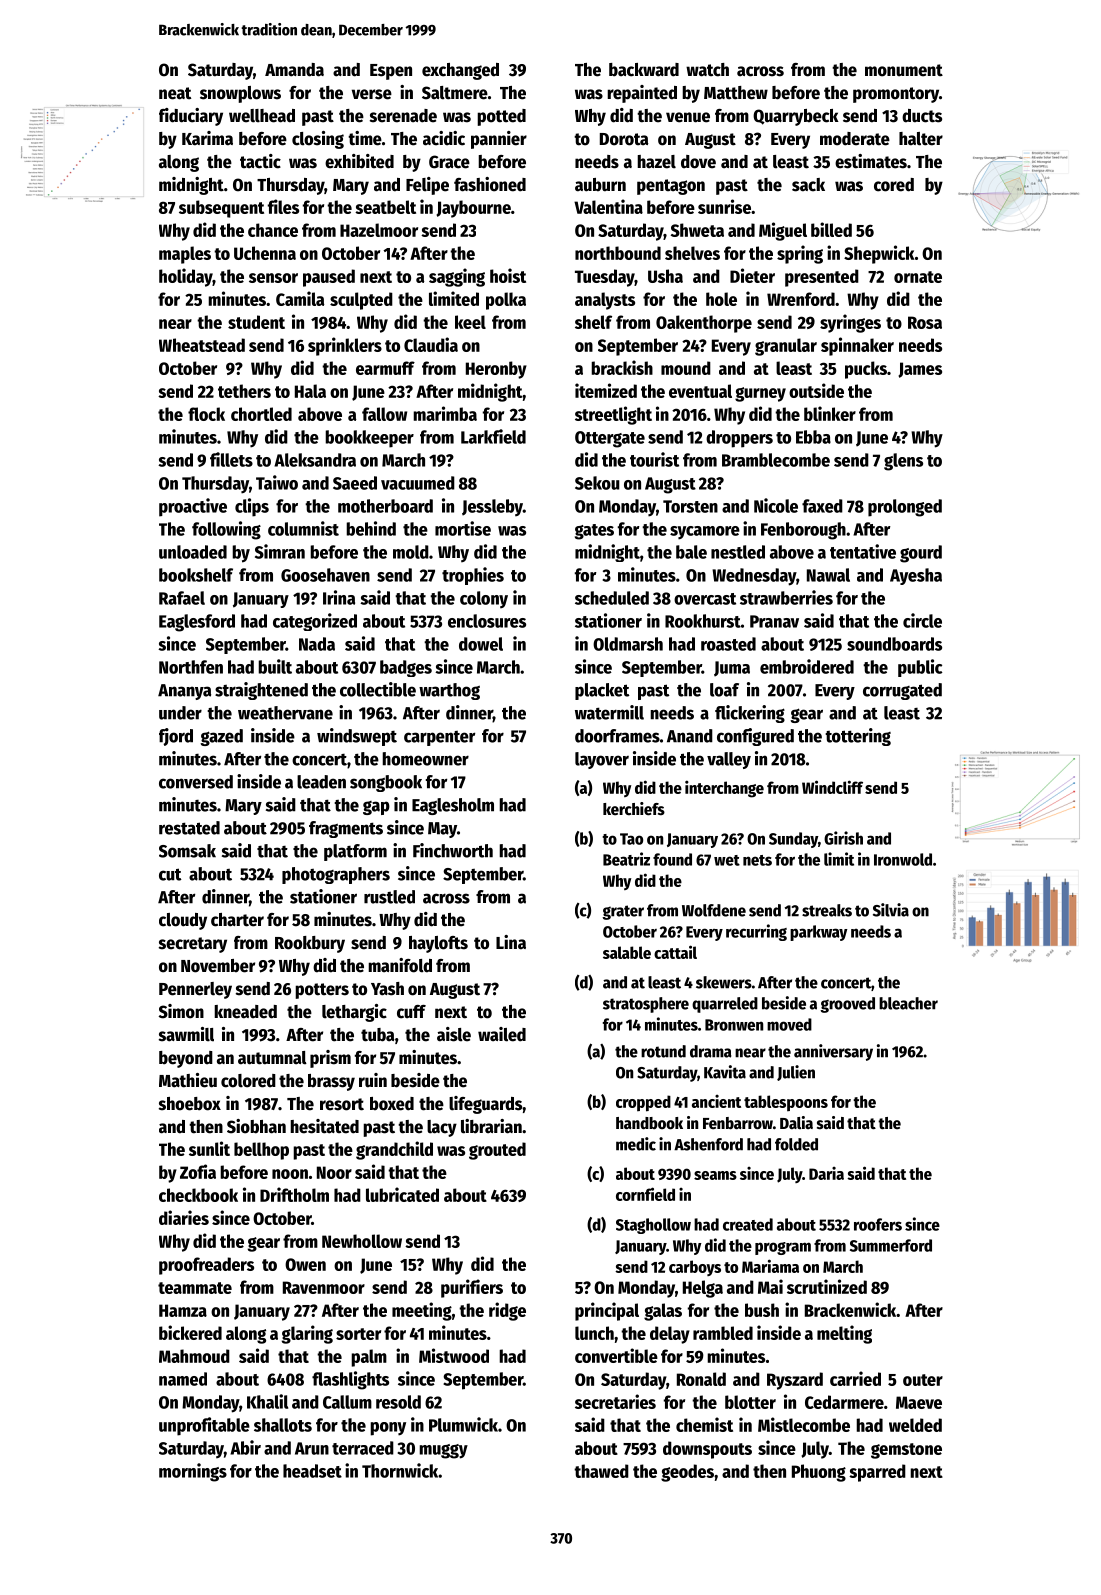 Image resolution: width=1101 pixels, height=1595 pixels. Describe the element at coordinates (903, 859) in the screenshot. I see `Ironwold` at that location.
